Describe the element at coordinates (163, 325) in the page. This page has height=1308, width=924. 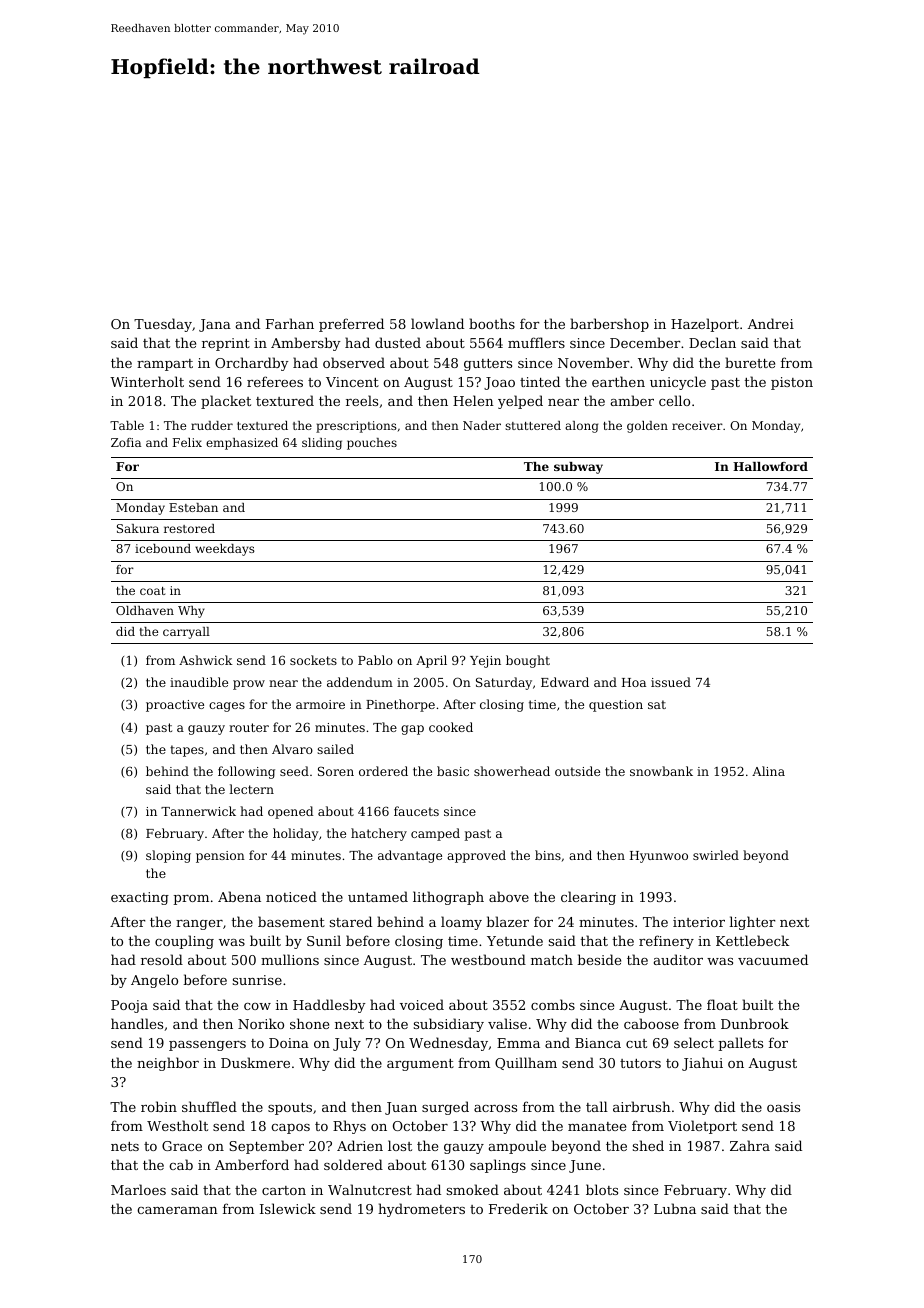
I see `Tuesday` at that location.
